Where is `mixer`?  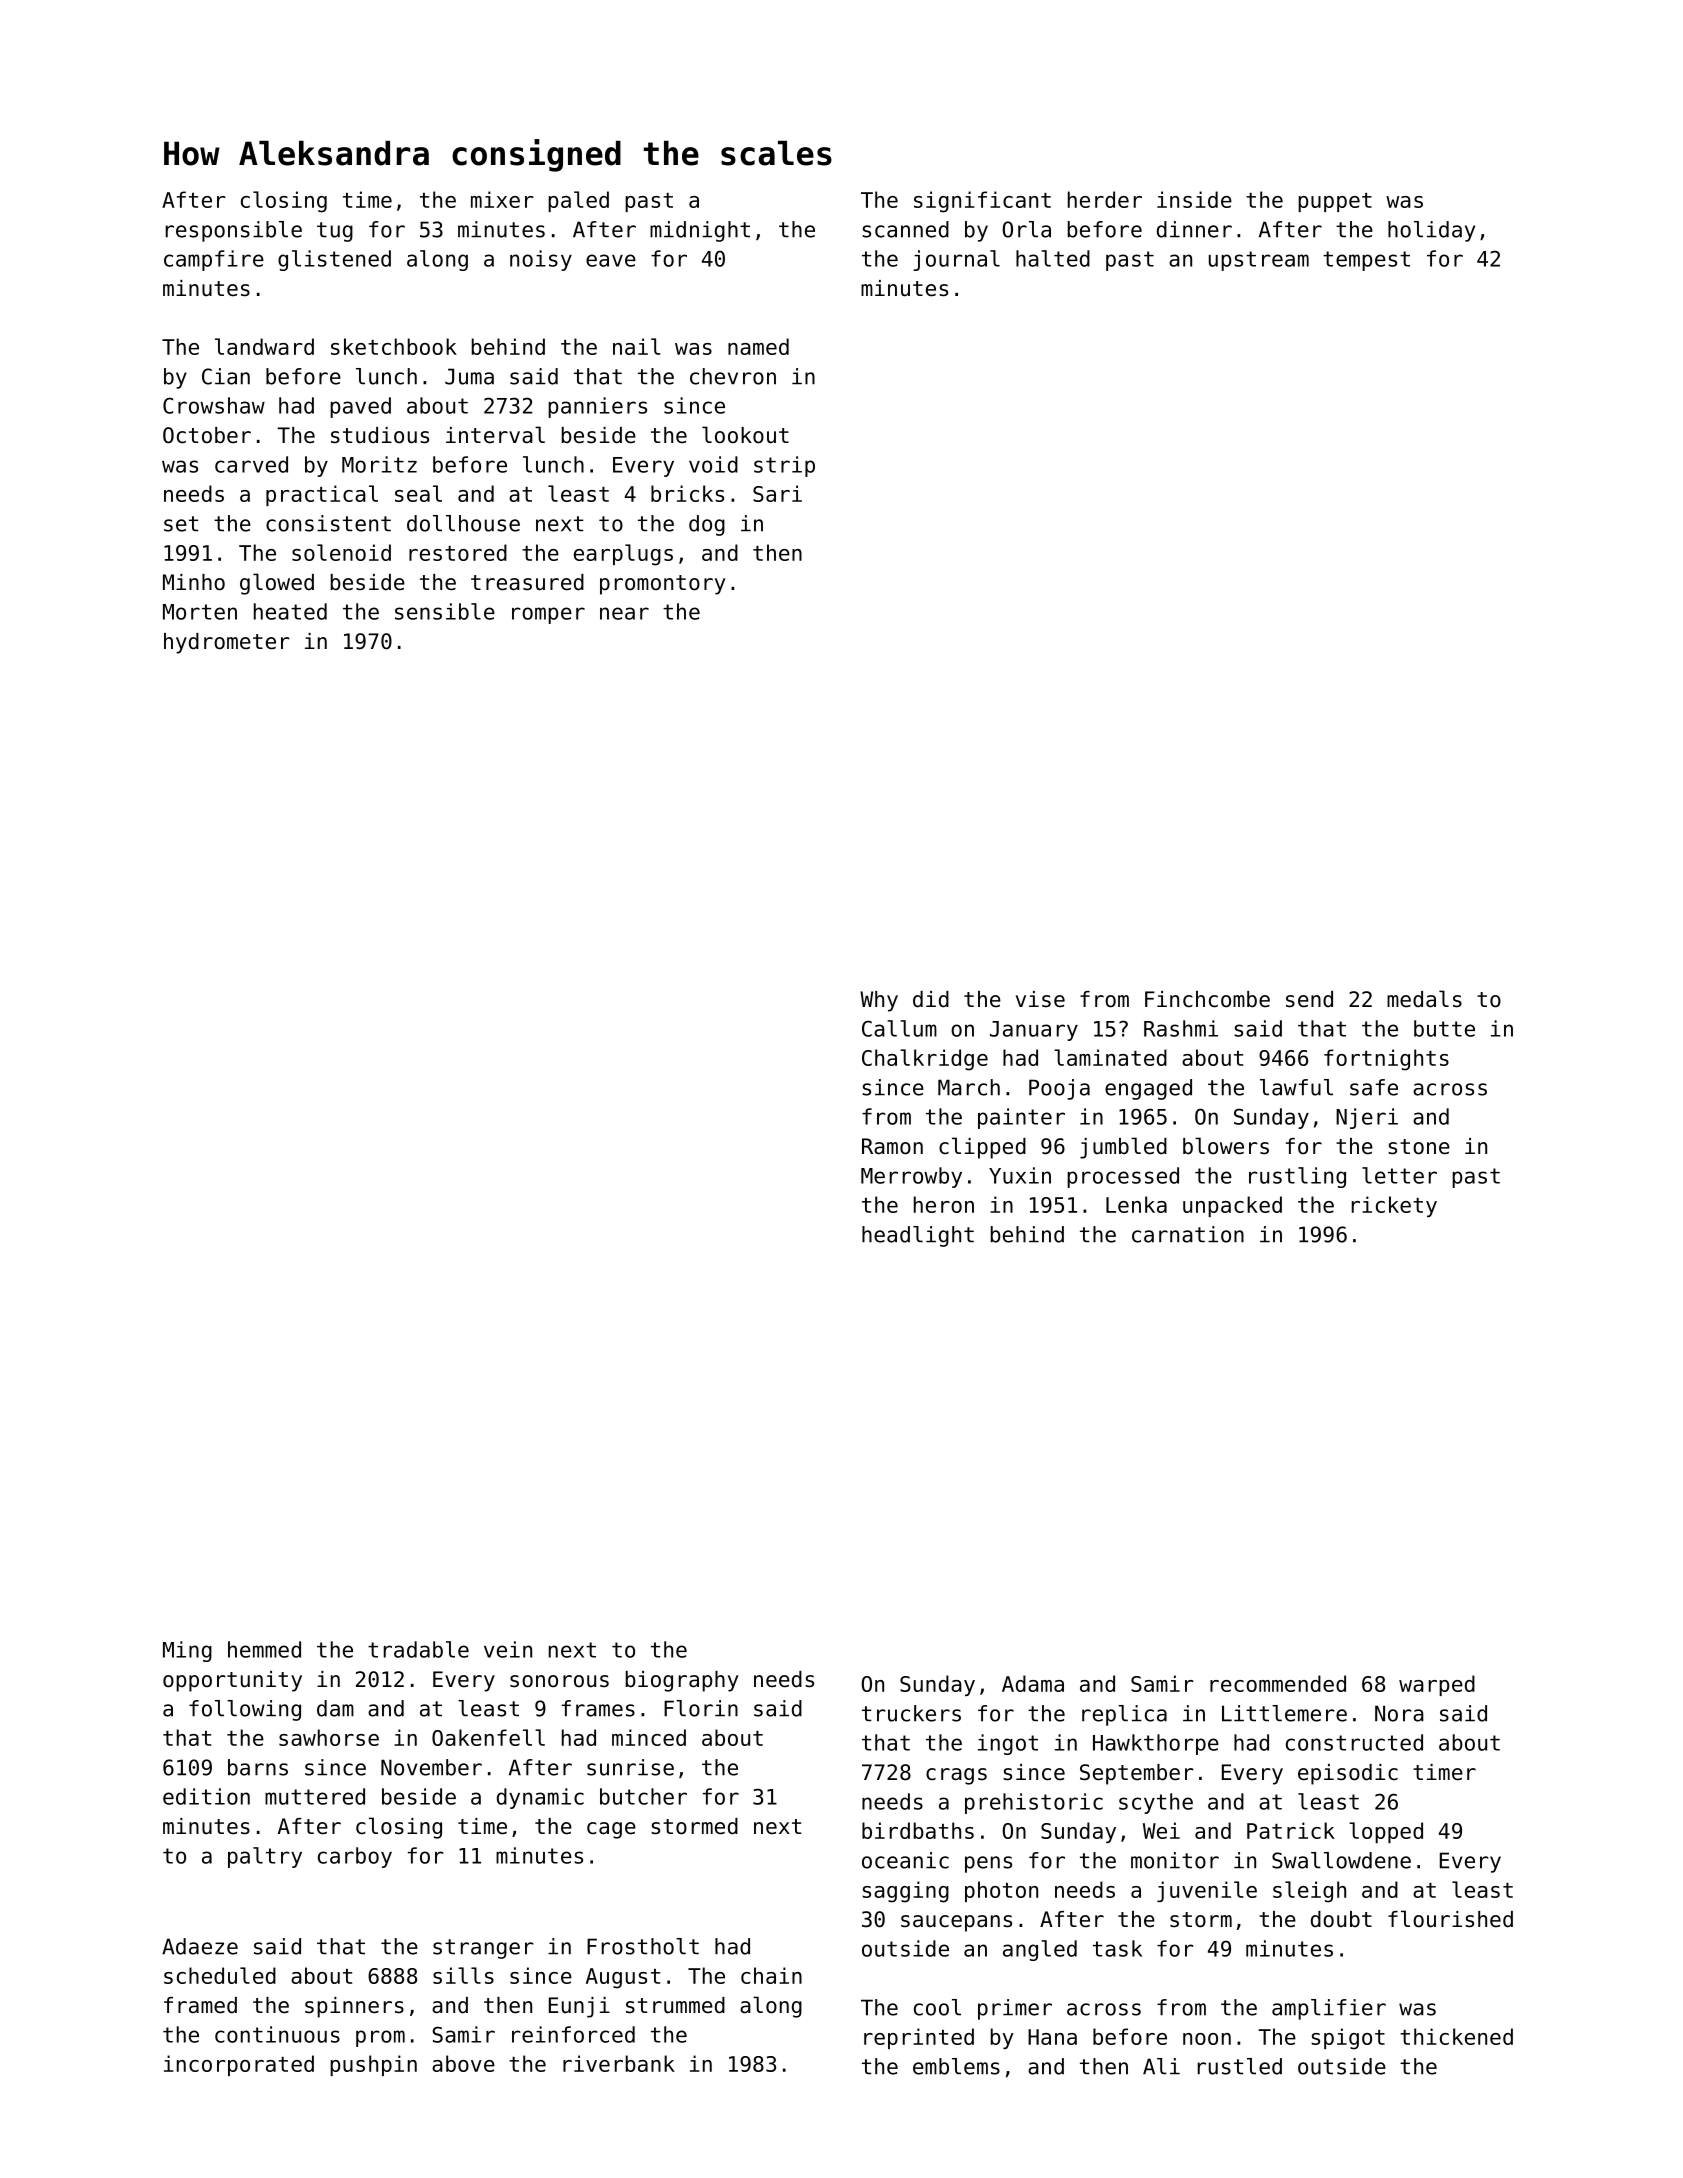
mixer is located at coordinates (502, 199).
